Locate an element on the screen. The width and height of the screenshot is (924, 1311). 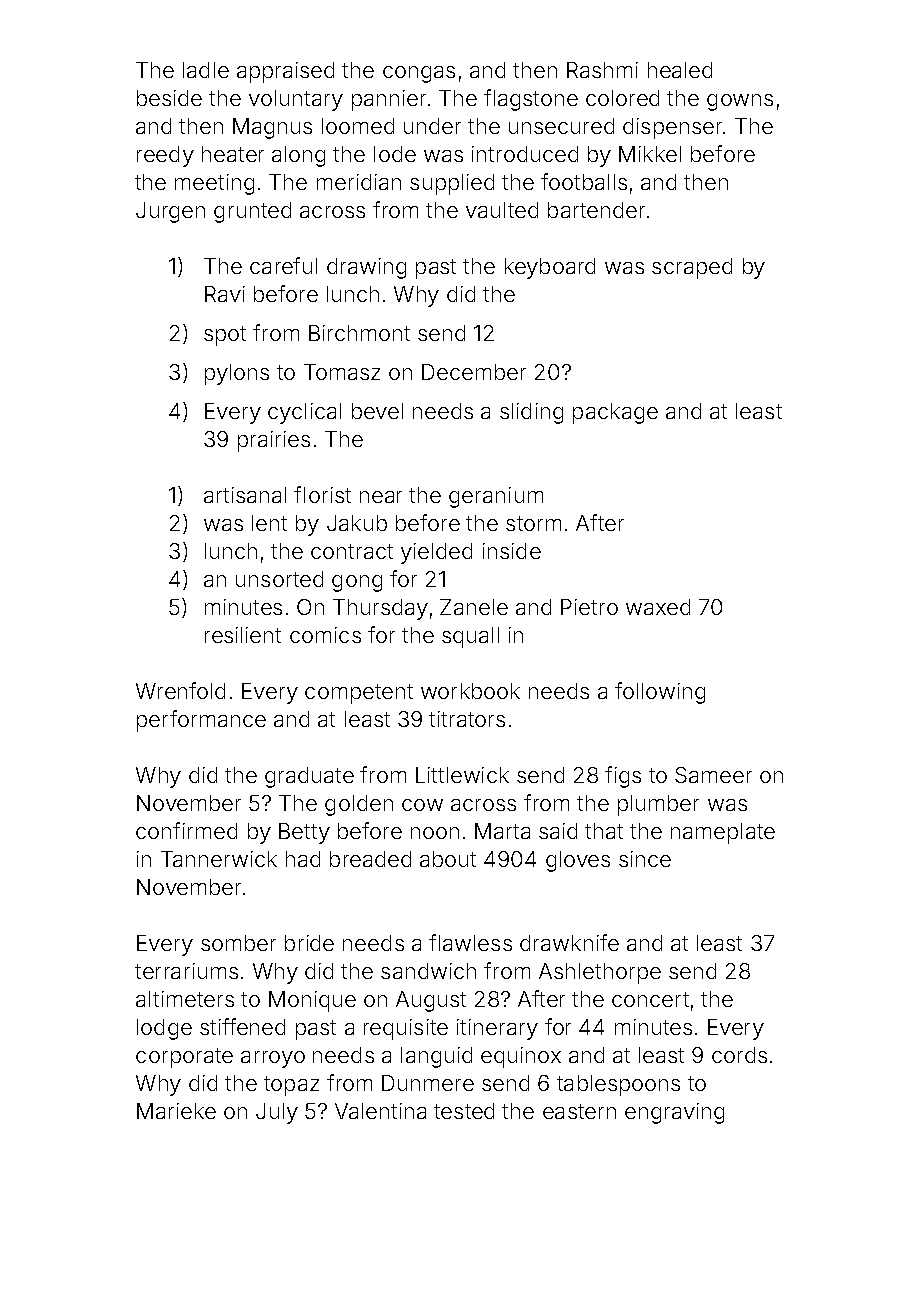
performance is located at coordinates (201, 721).
